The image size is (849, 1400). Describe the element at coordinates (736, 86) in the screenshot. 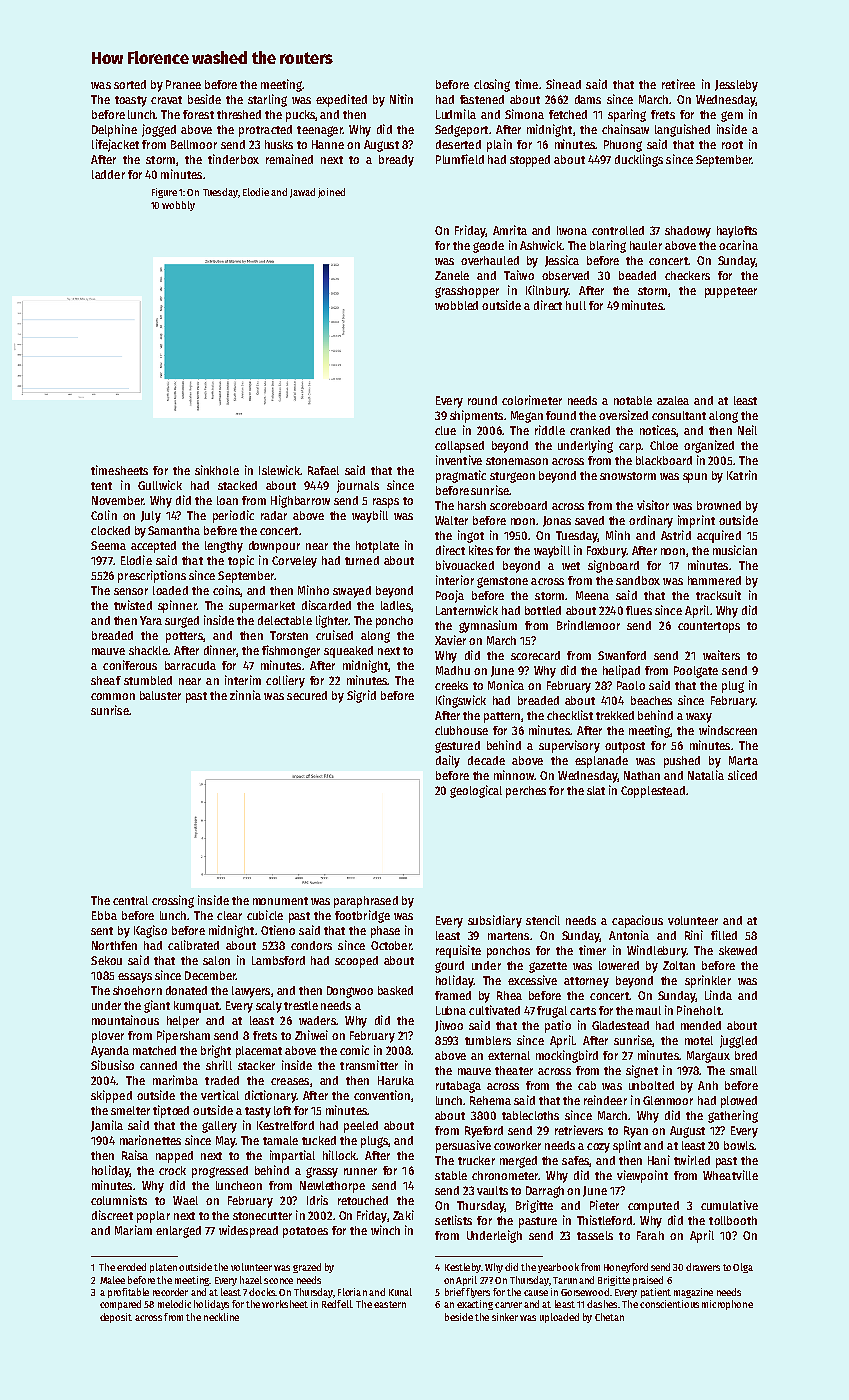

I see `Jessleby` at that location.
